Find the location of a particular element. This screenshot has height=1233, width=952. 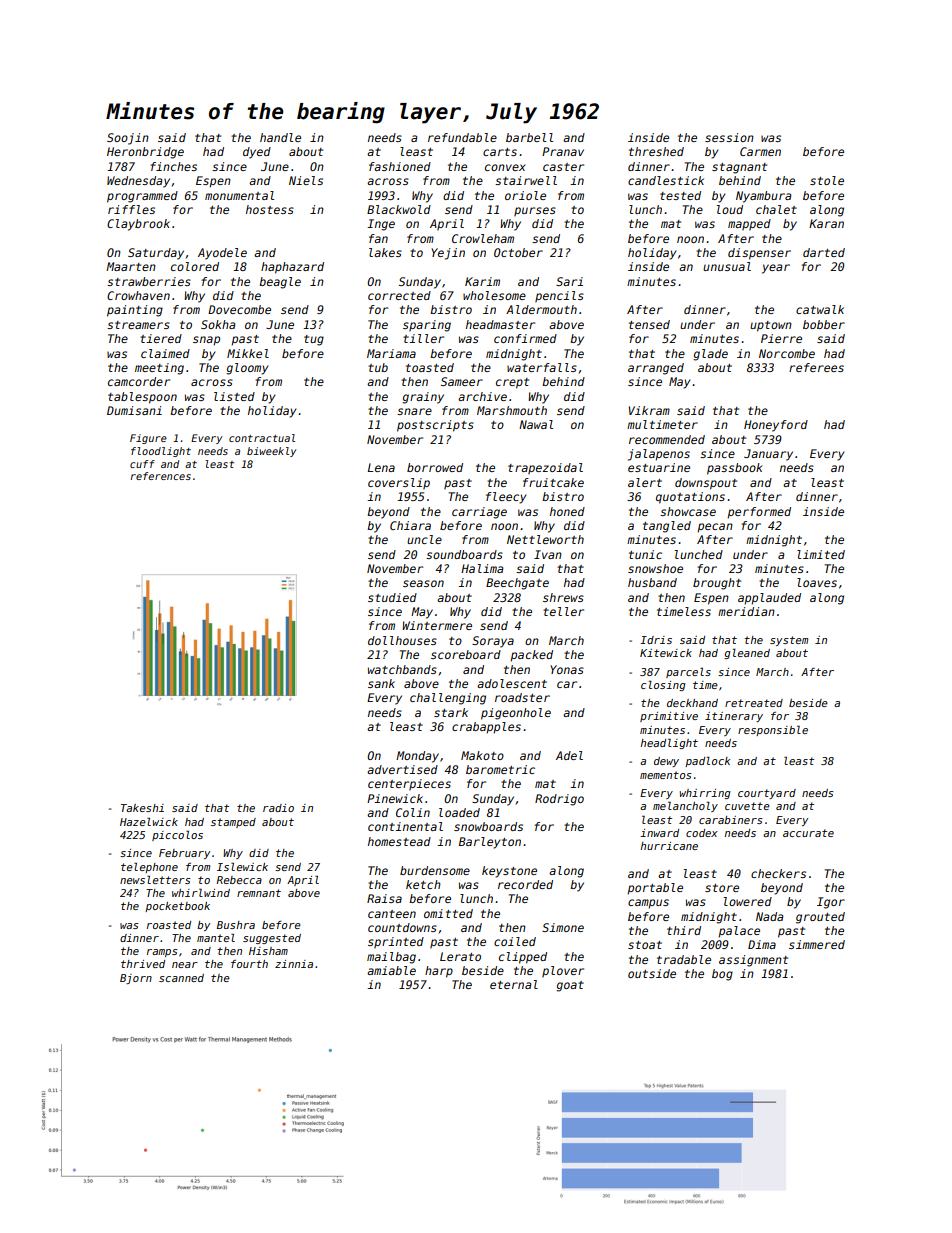

Honeyford is located at coordinates (776, 426).
